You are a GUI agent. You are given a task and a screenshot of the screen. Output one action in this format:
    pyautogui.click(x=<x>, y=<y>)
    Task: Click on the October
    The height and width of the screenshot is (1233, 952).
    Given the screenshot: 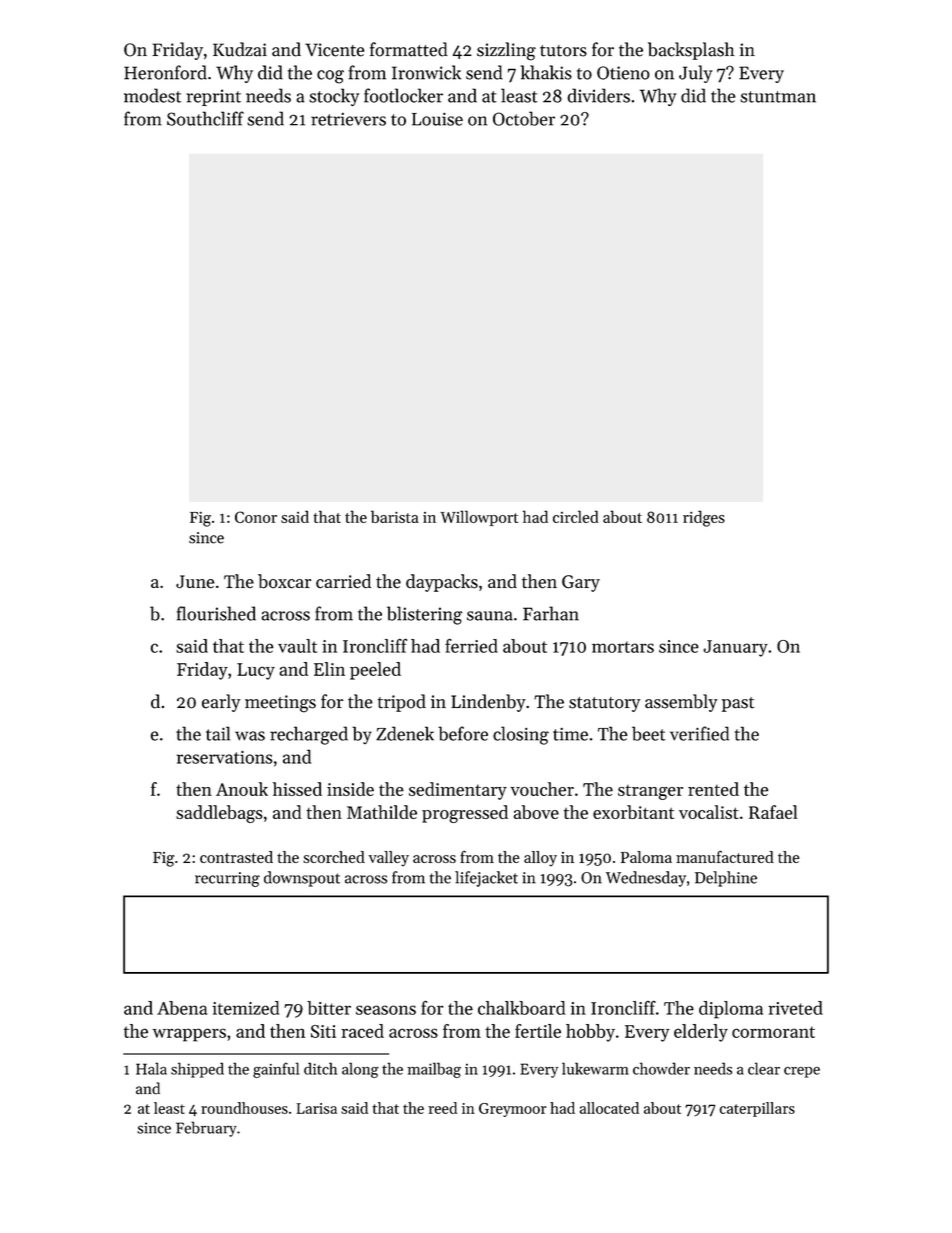 What is the action you would take?
    pyautogui.click(x=524, y=118)
